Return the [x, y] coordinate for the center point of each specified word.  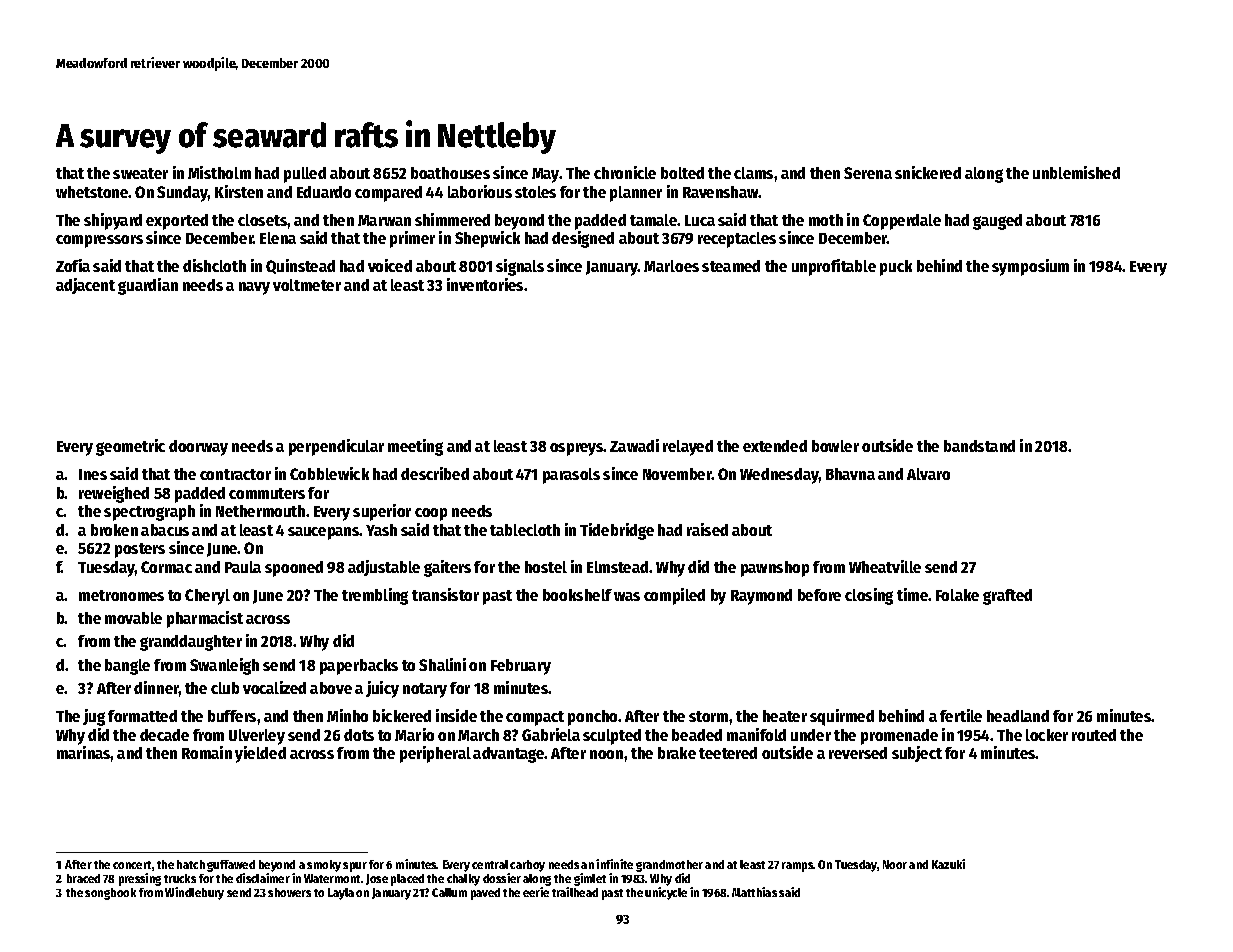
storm [708, 716]
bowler [835, 446]
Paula [243, 567]
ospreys [577, 449]
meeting [415, 447]
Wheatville [885, 566]
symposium [1030, 267]
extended [775, 446]
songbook [110, 894]
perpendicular [336, 447]
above [331, 688]
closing [869, 596]
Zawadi [634, 445]
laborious [480, 191]
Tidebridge [617, 531]
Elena [278, 238]
